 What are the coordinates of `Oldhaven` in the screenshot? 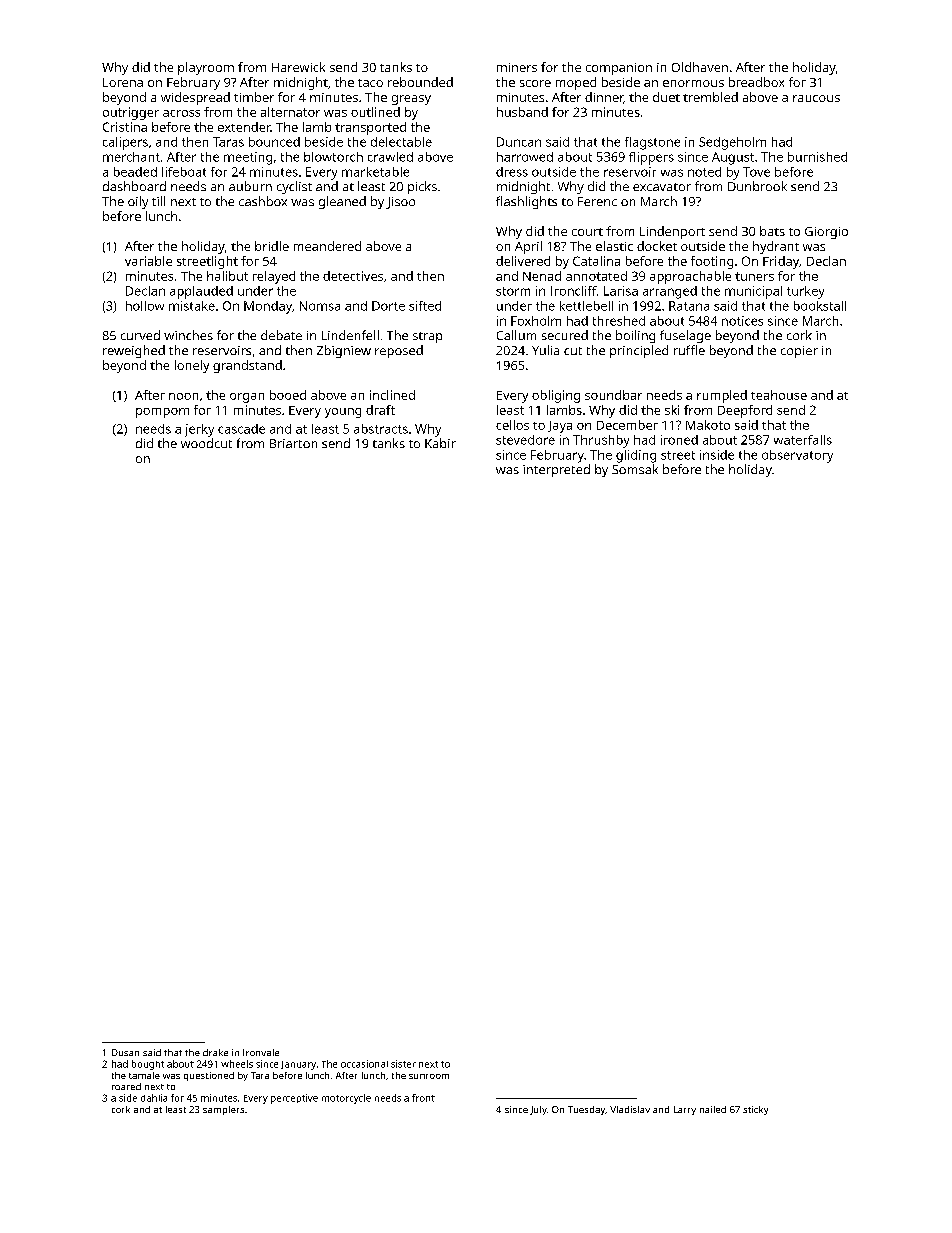 It's located at (700, 67).
